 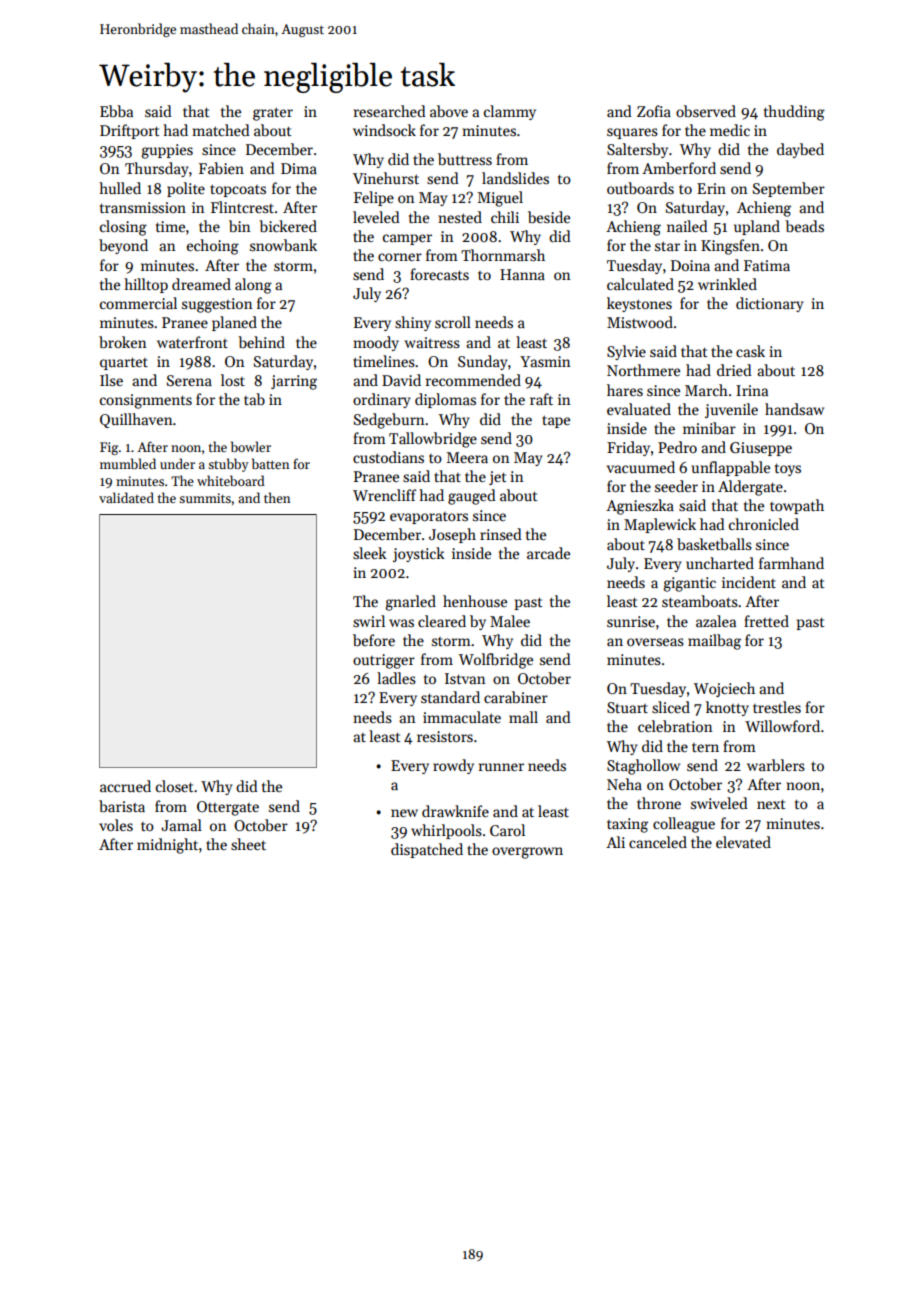 What do you see at coordinates (384, 661) in the document?
I see `outrigger` at bounding box center [384, 661].
